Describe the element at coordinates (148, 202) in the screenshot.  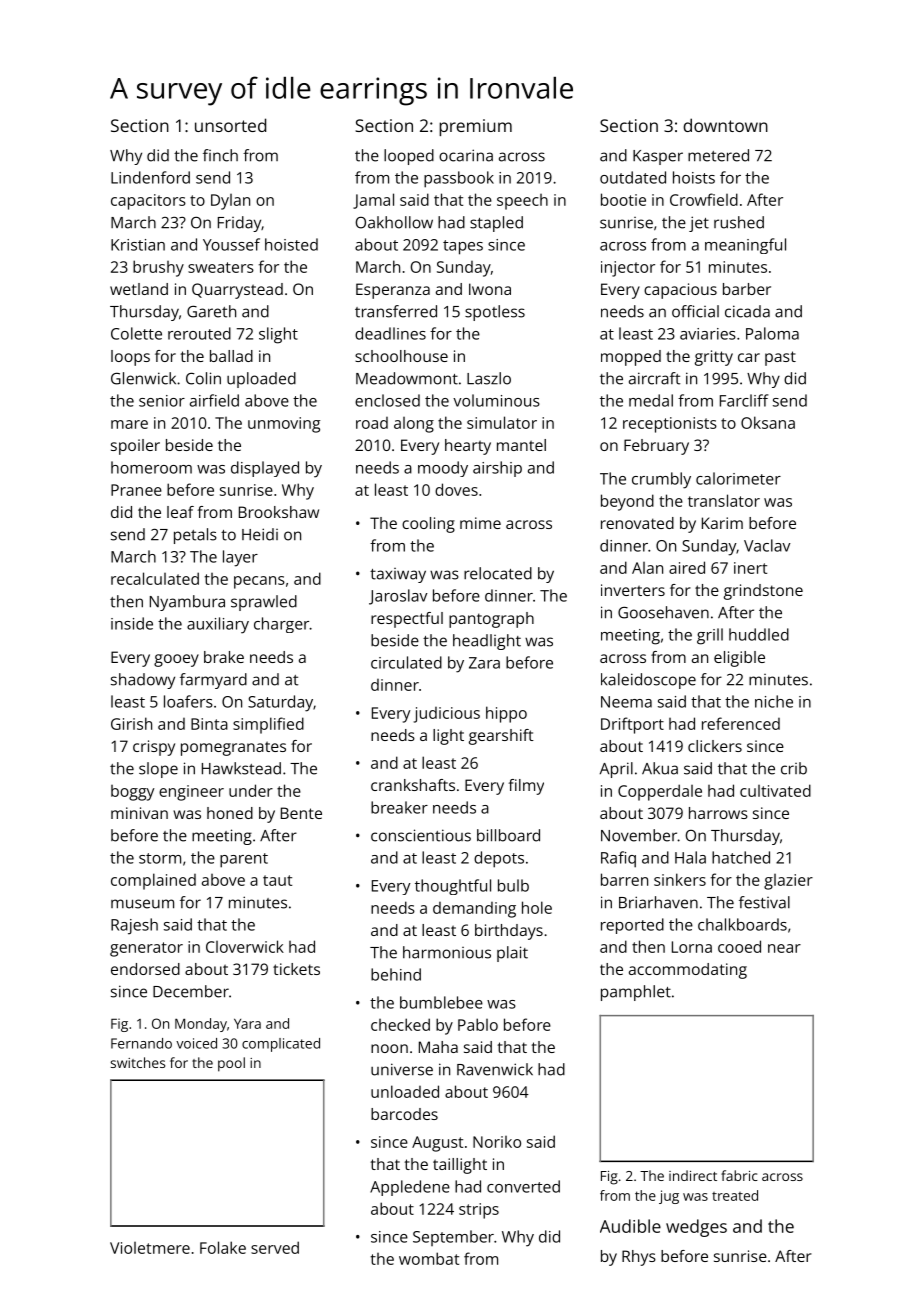
I see `capacitors` at that location.
